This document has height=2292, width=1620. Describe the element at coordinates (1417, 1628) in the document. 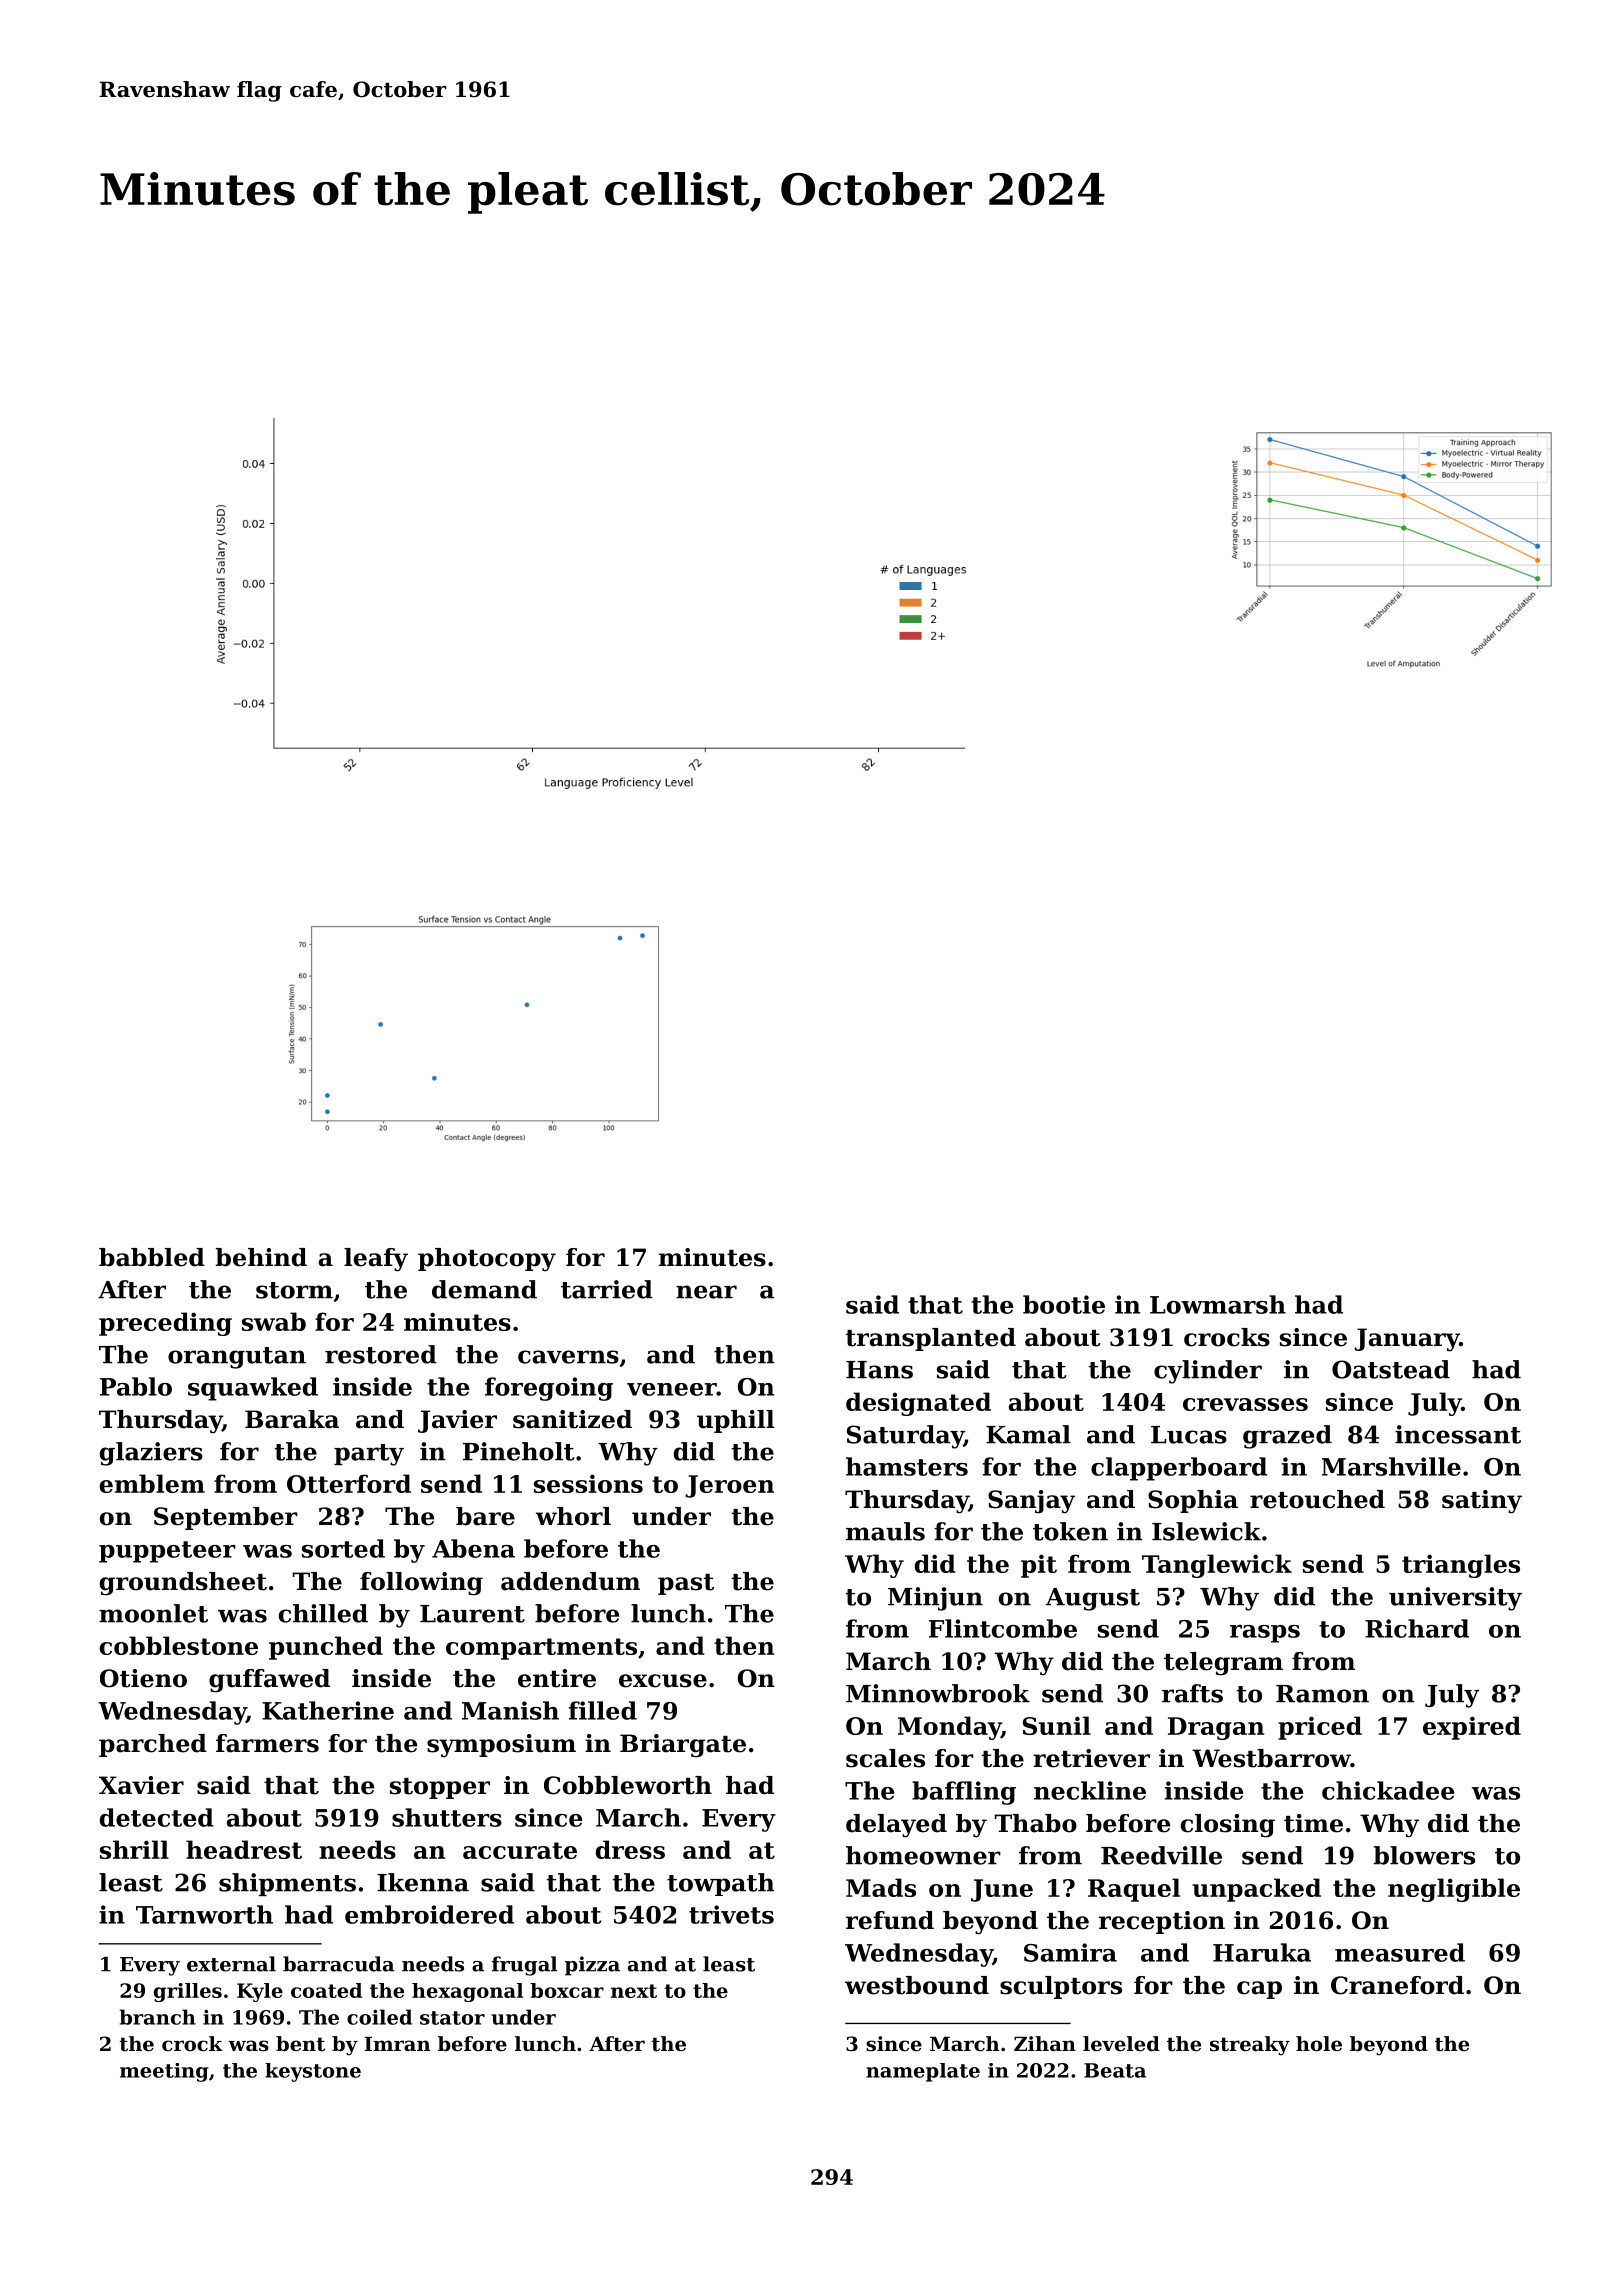

I see `Richard` at that location.
